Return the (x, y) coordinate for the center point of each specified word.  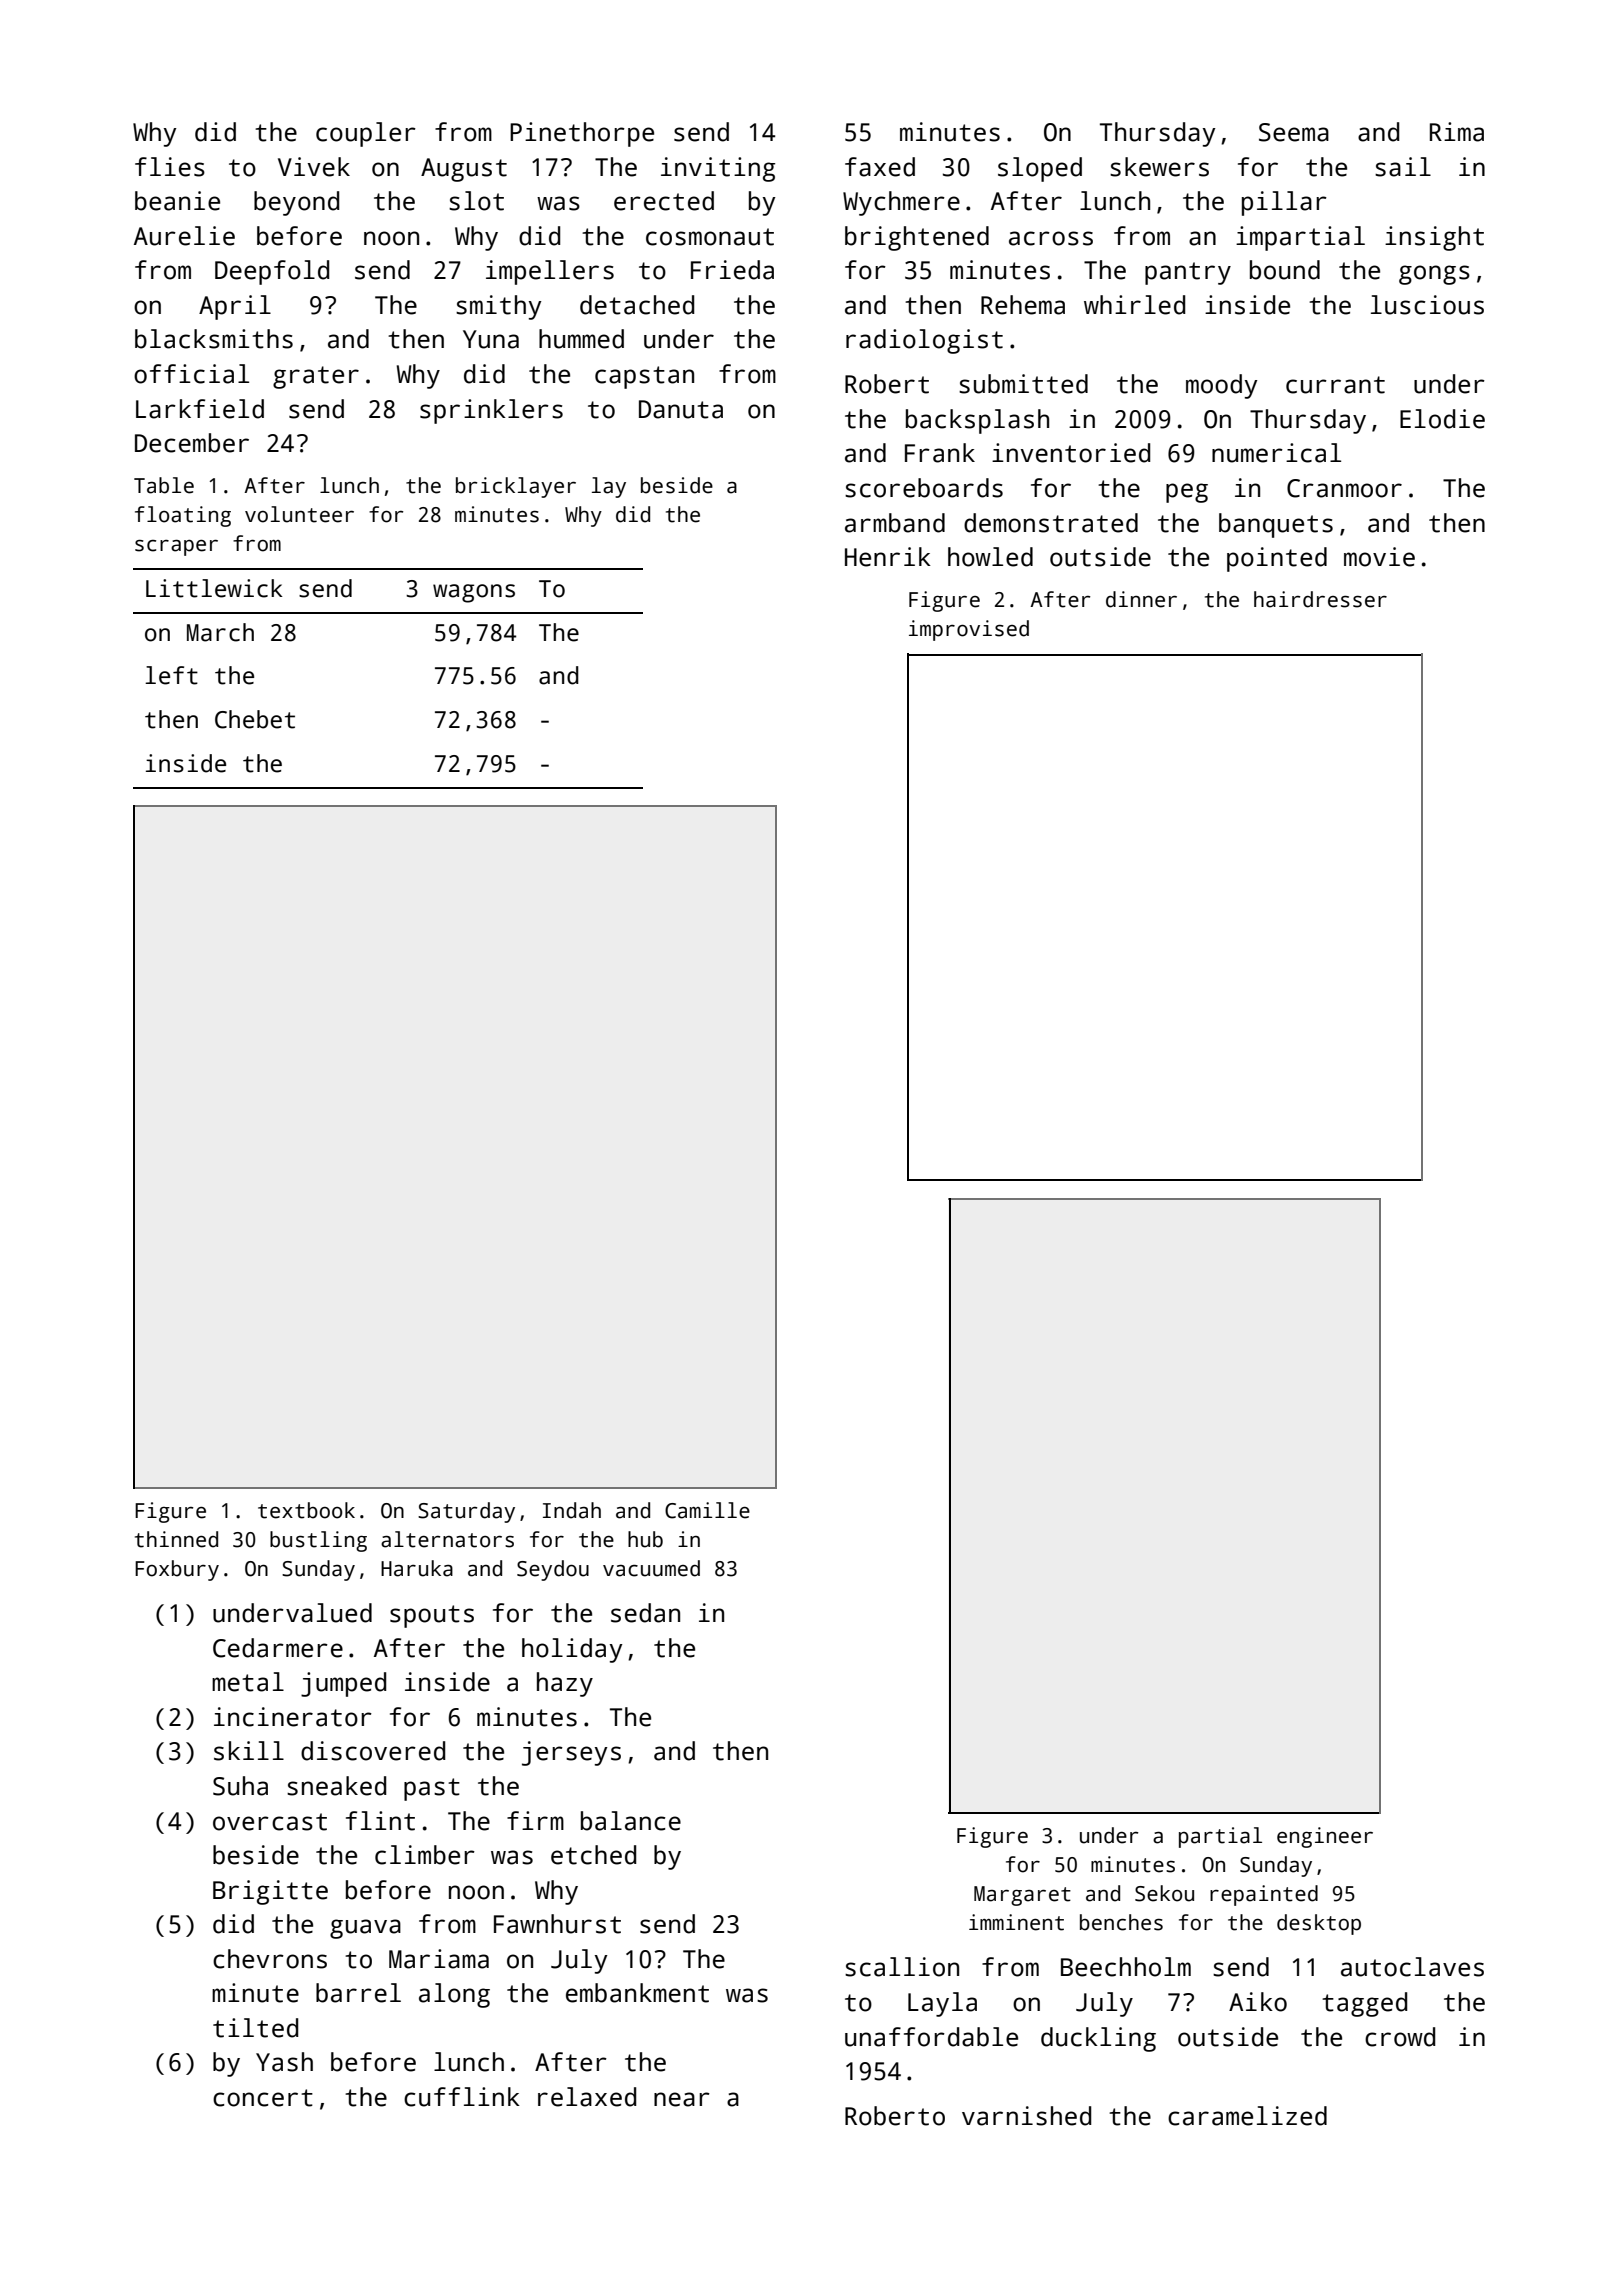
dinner (1141, 599)
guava (365, 1929)
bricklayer (516, 487)
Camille (707, 1510)
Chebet (255, 719)
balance (631, 1821)
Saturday (466, 1512)
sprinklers (491, 411)
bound (1285, 270)
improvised (969, 630)
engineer (1325, 1837)
